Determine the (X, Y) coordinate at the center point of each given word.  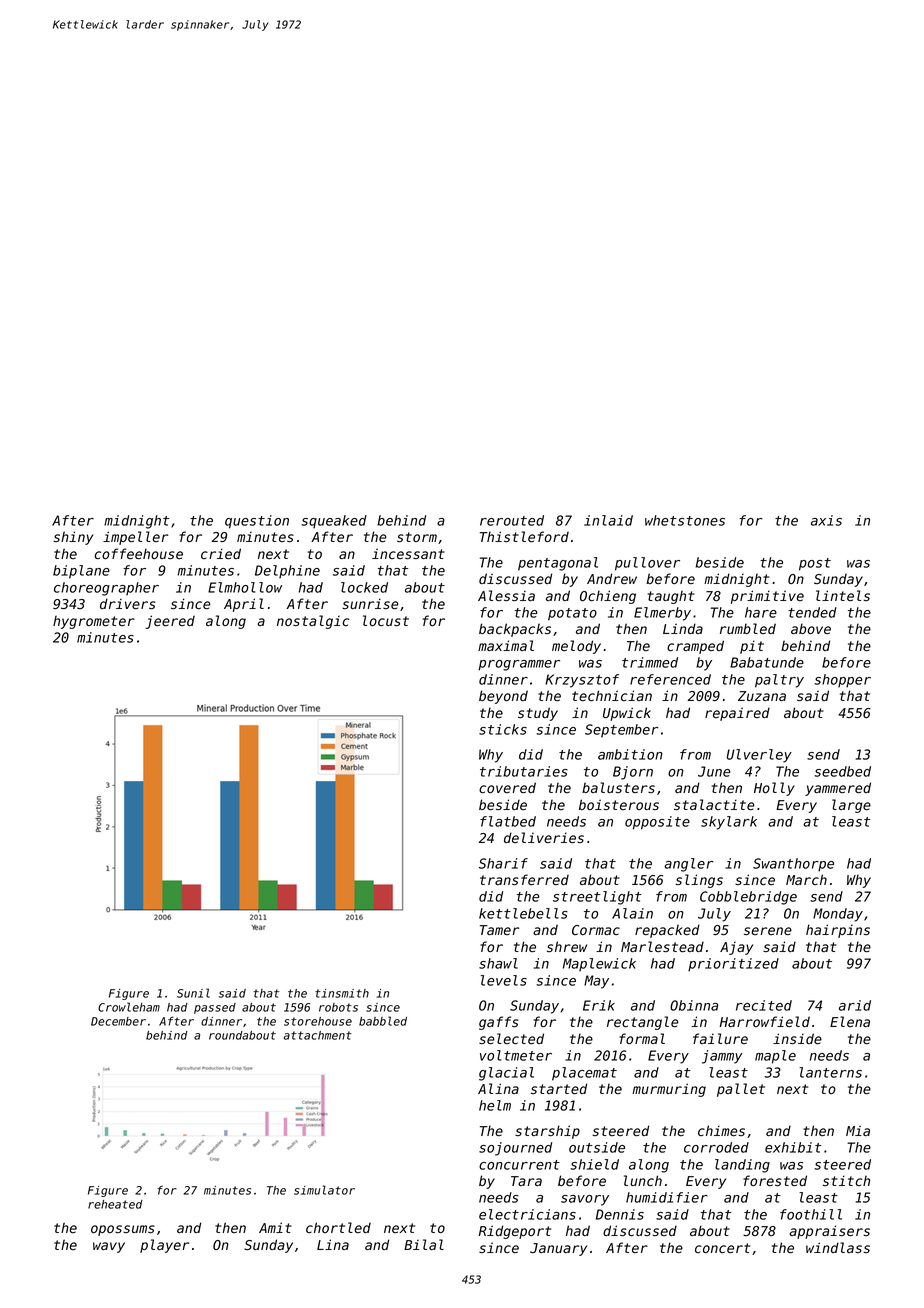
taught (671, 597)
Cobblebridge (748, 898)
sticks (503, 729)
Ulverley (759, 756)
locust (386, 620)
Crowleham (129, 1007)
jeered (170, 622)
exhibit (793, 1147)
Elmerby (662, 614)
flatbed (508, 821)
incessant (408, 553)
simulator (324, 1190)
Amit (275, 1227)
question (257, 522)
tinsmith (342, 993)
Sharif (503, 863)
